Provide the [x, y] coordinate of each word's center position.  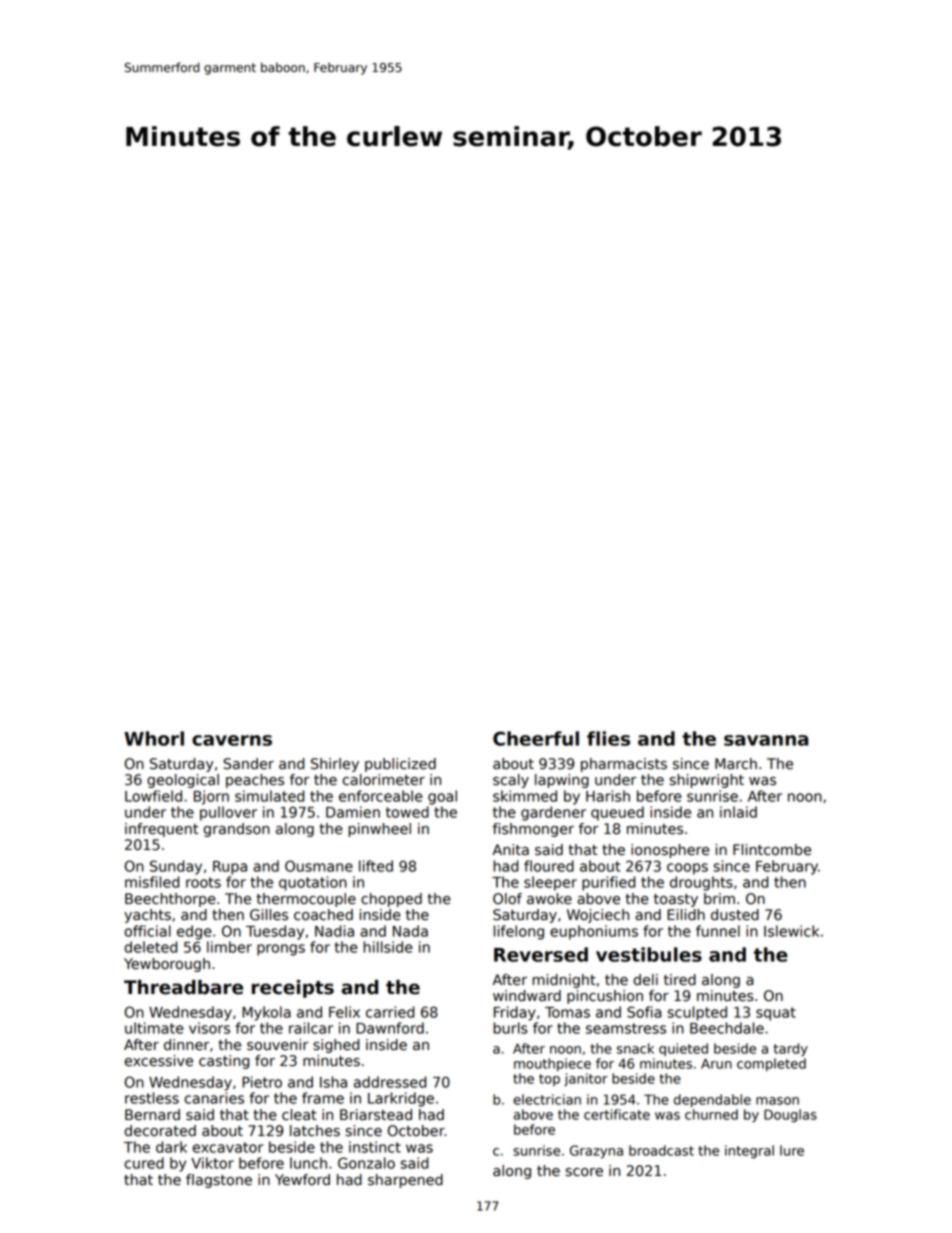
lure [792, 1150]
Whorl [154, 738]
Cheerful [536, 738]
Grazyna [596, 1152]
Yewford [302, 1180]
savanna [766, 740]
